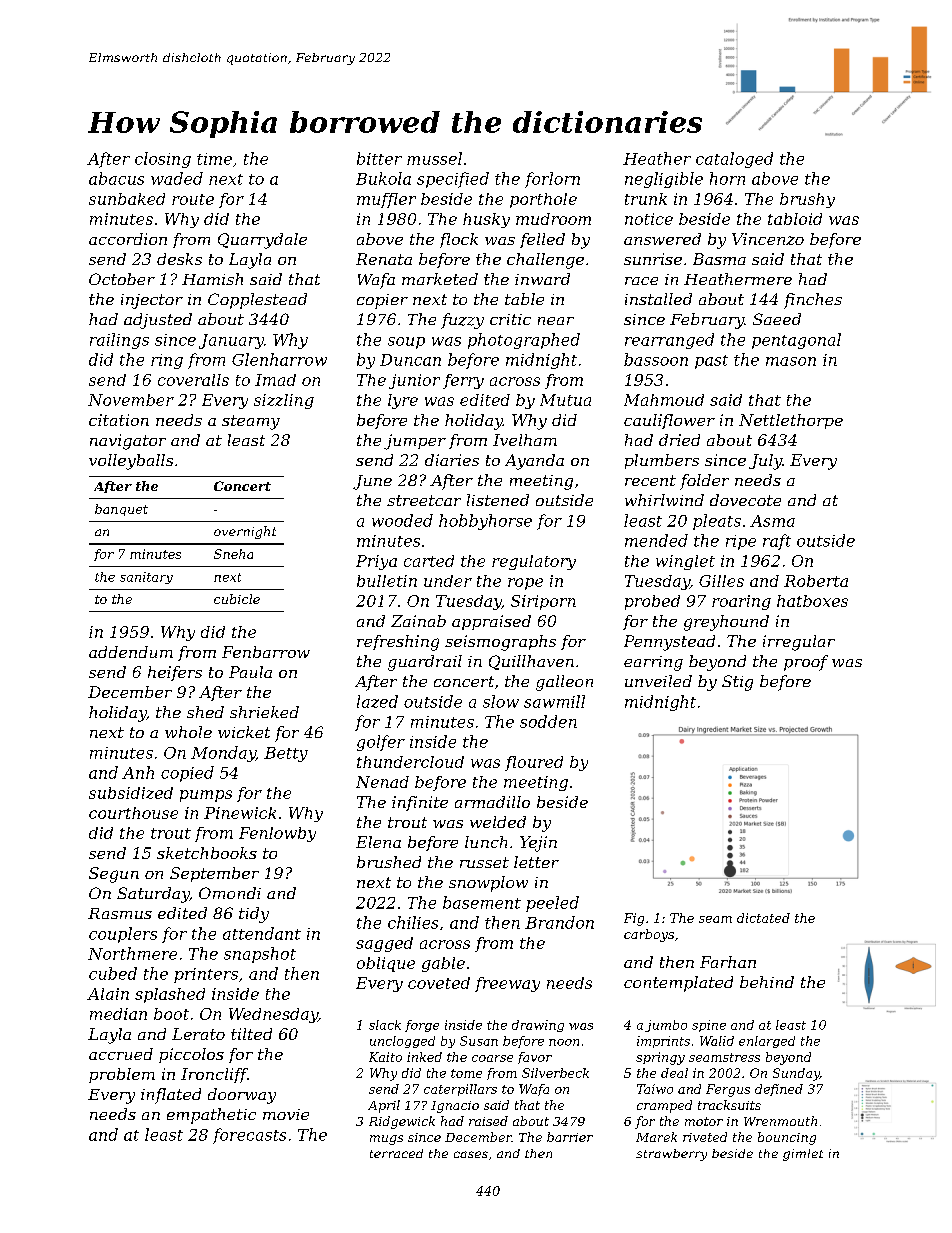 This screenshot has height=1233, width=952. I want to click on near, so click(556, 321).
